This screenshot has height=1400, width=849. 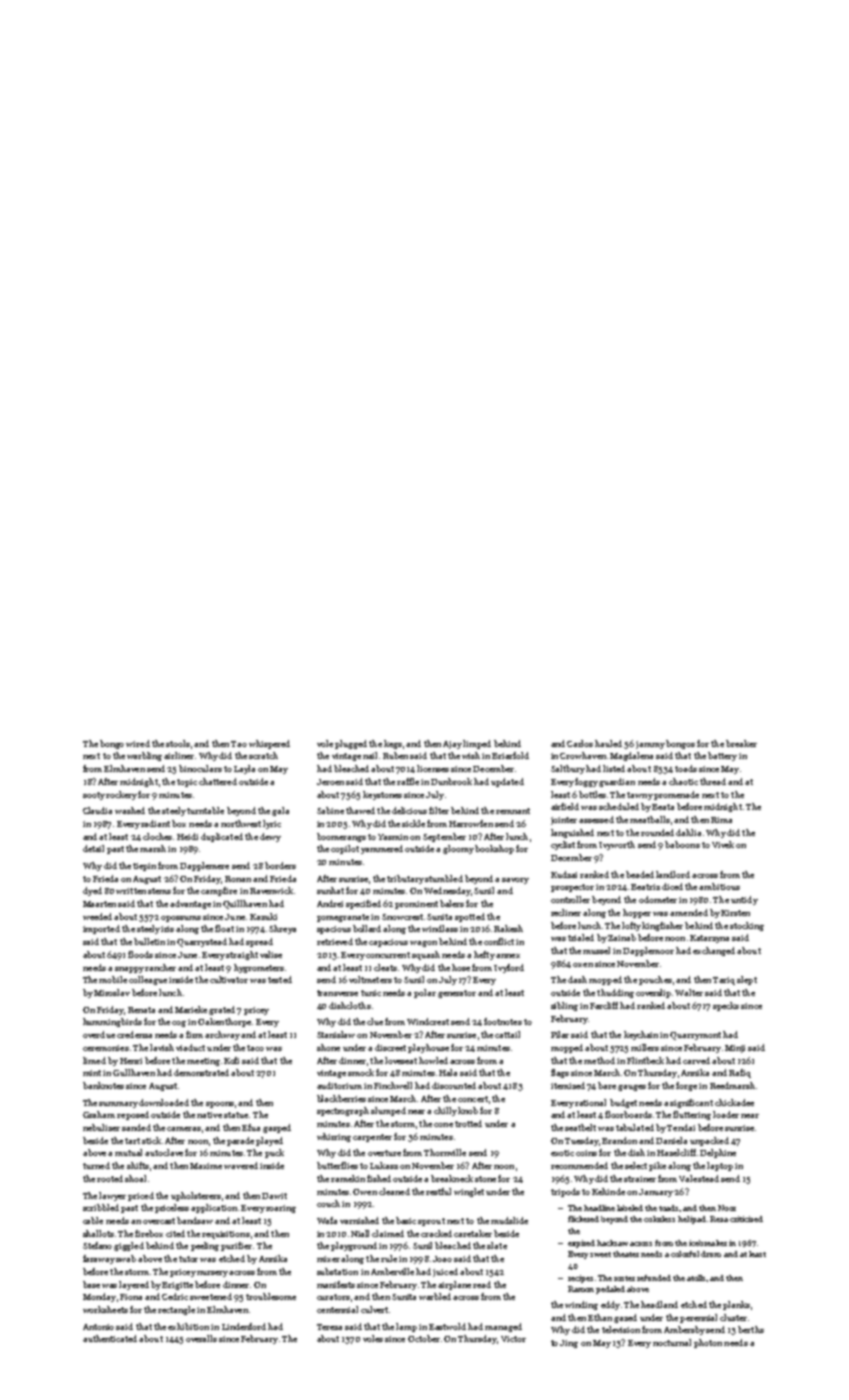 What do you see at coordinates (451, 781) in the screenshot?
I see `Dunbrook` at bounding box center [451, 781].
